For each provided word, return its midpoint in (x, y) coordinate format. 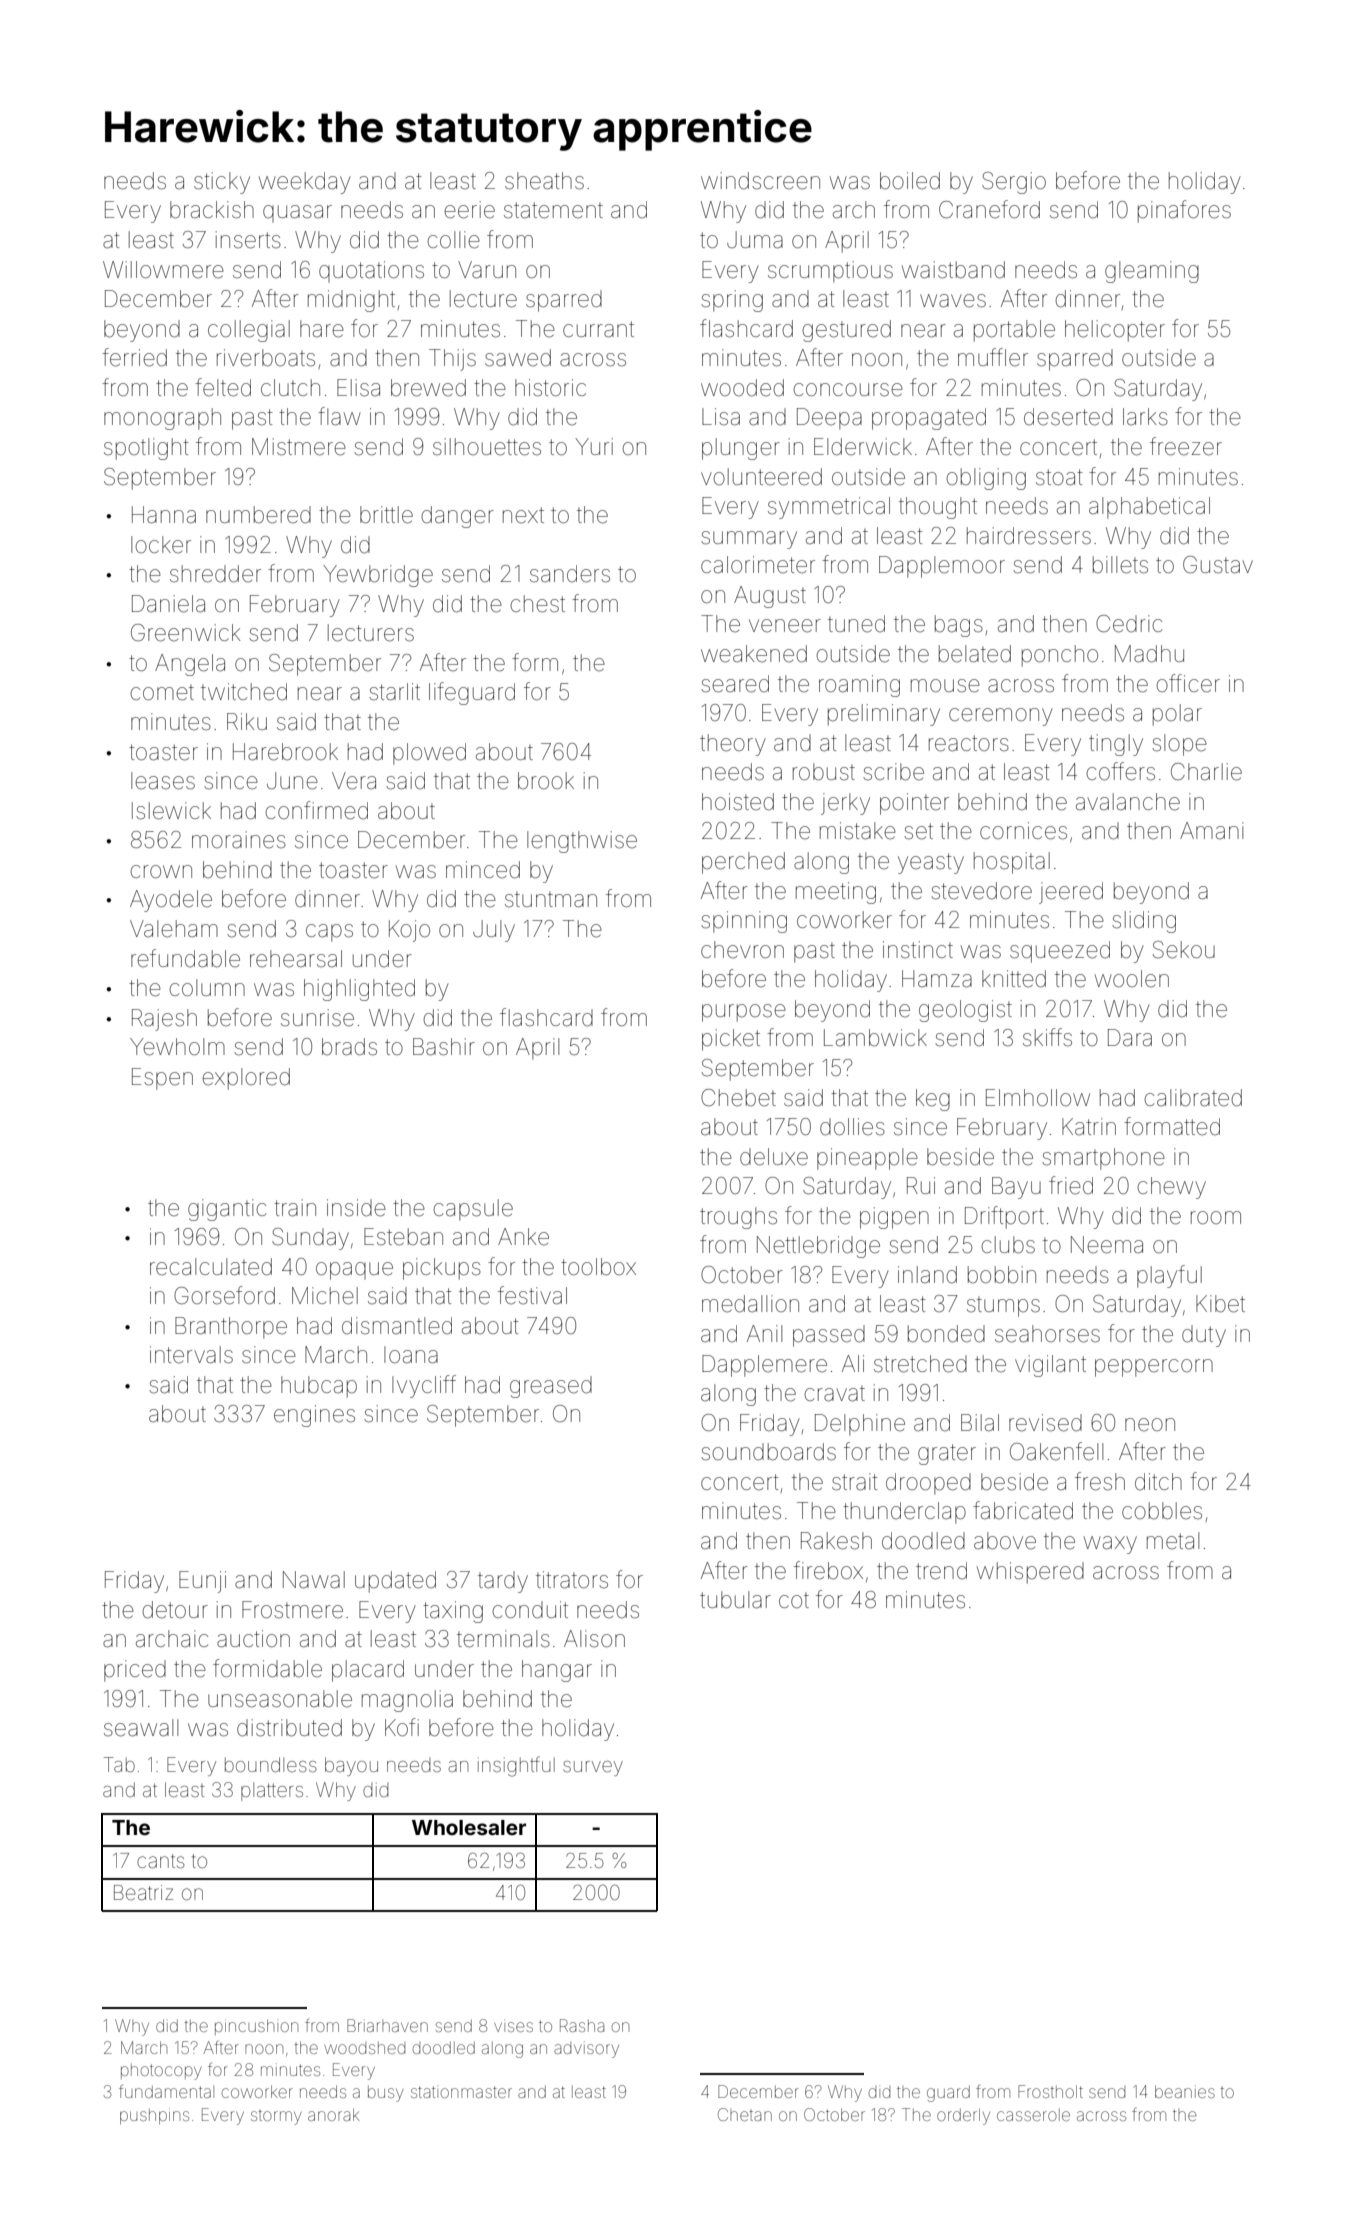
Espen (162, 1079)
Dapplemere (764, 1366)
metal (1173, 1541)
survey (593, 1768)
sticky (222, 183)
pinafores (1184, 211)
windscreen (760, 181)
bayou (351, 1766)
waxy (1110, 1545)
